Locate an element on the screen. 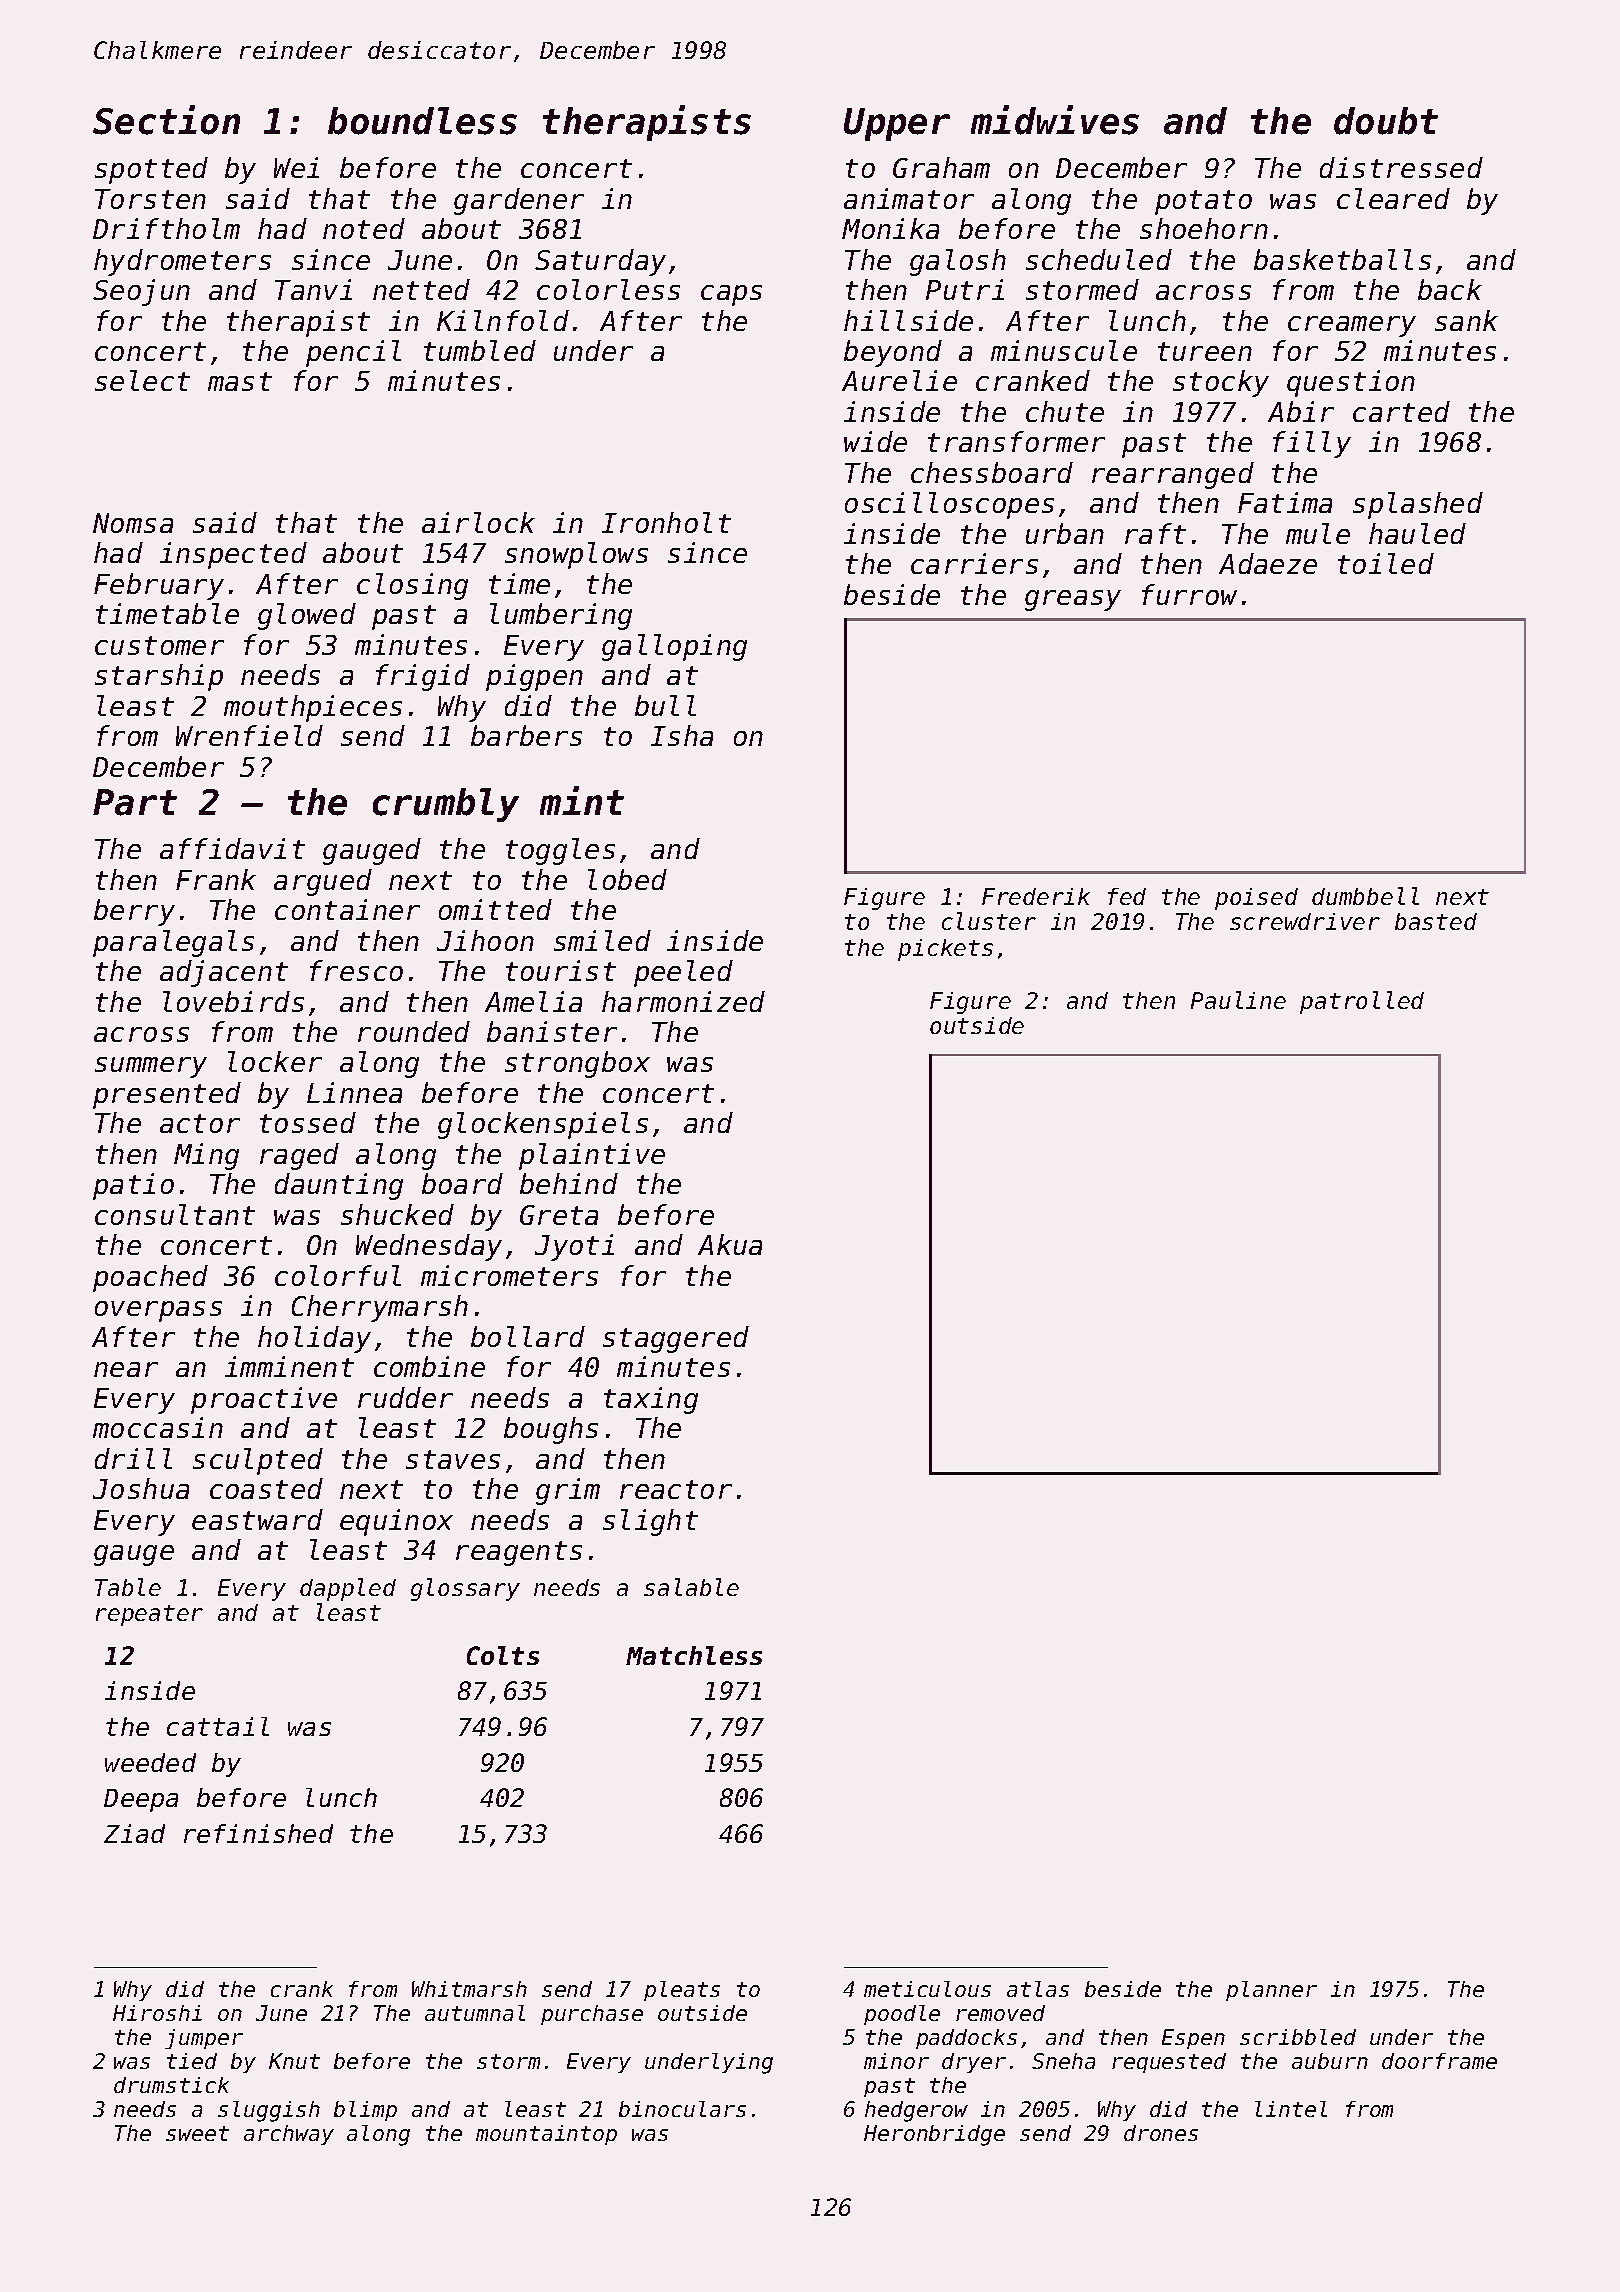  drill is located at coordinates (133, 1458).
